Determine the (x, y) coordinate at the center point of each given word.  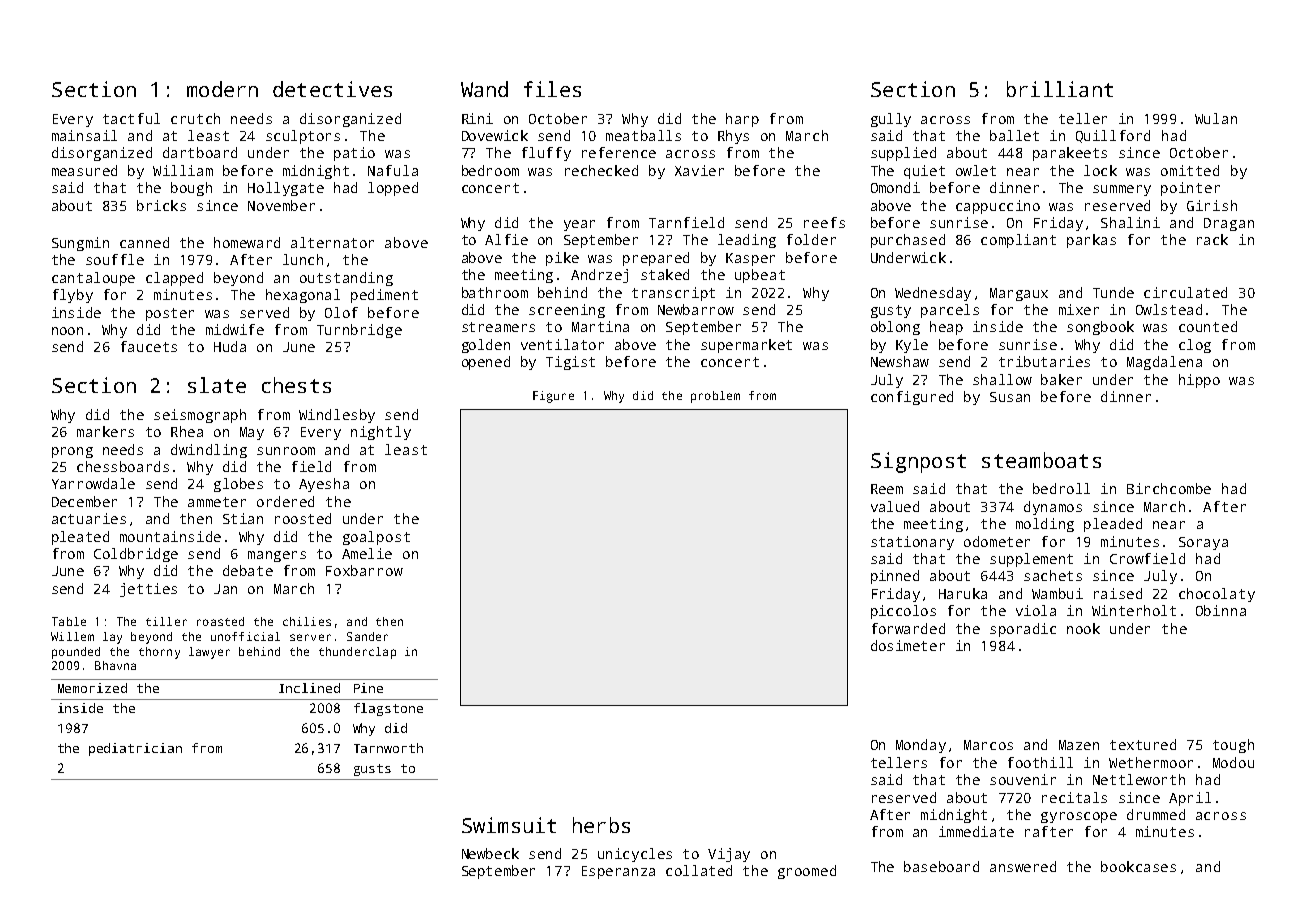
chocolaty (1217, 595)
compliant (1018, 241)
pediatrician (135, 749)
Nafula (393, 170)
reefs (824, 222)
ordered (285, 501)
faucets (149, 346)
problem (715, 397)
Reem (887, 489)
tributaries (1044, 361)
